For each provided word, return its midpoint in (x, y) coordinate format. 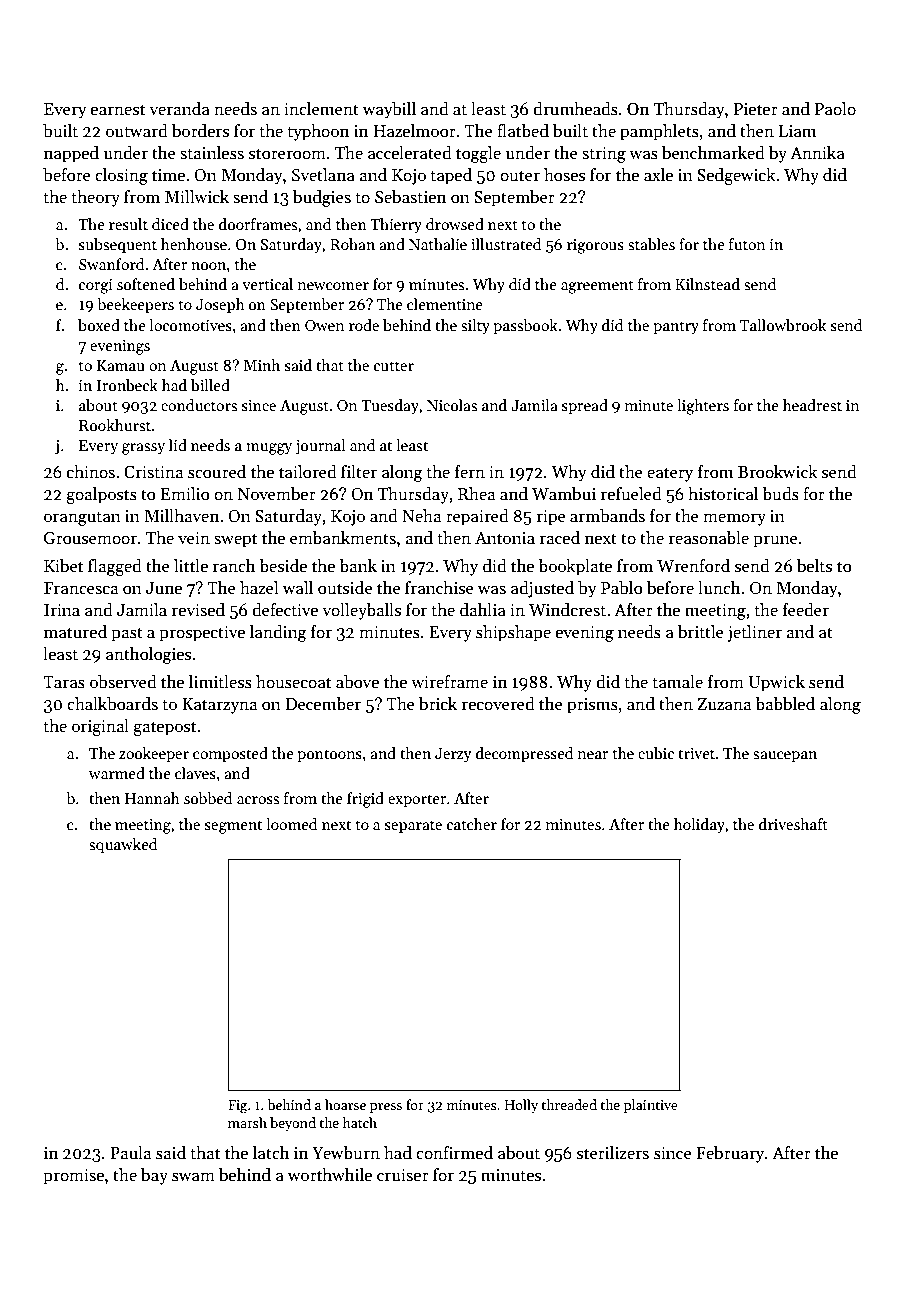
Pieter (756, 109)
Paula (130, 1153)
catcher (472, 824)
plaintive (651, 1106)
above (357, 682)
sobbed (208, 798)
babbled (785, 704)
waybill (389, 110)
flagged (115, 567)
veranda (179, 109)
